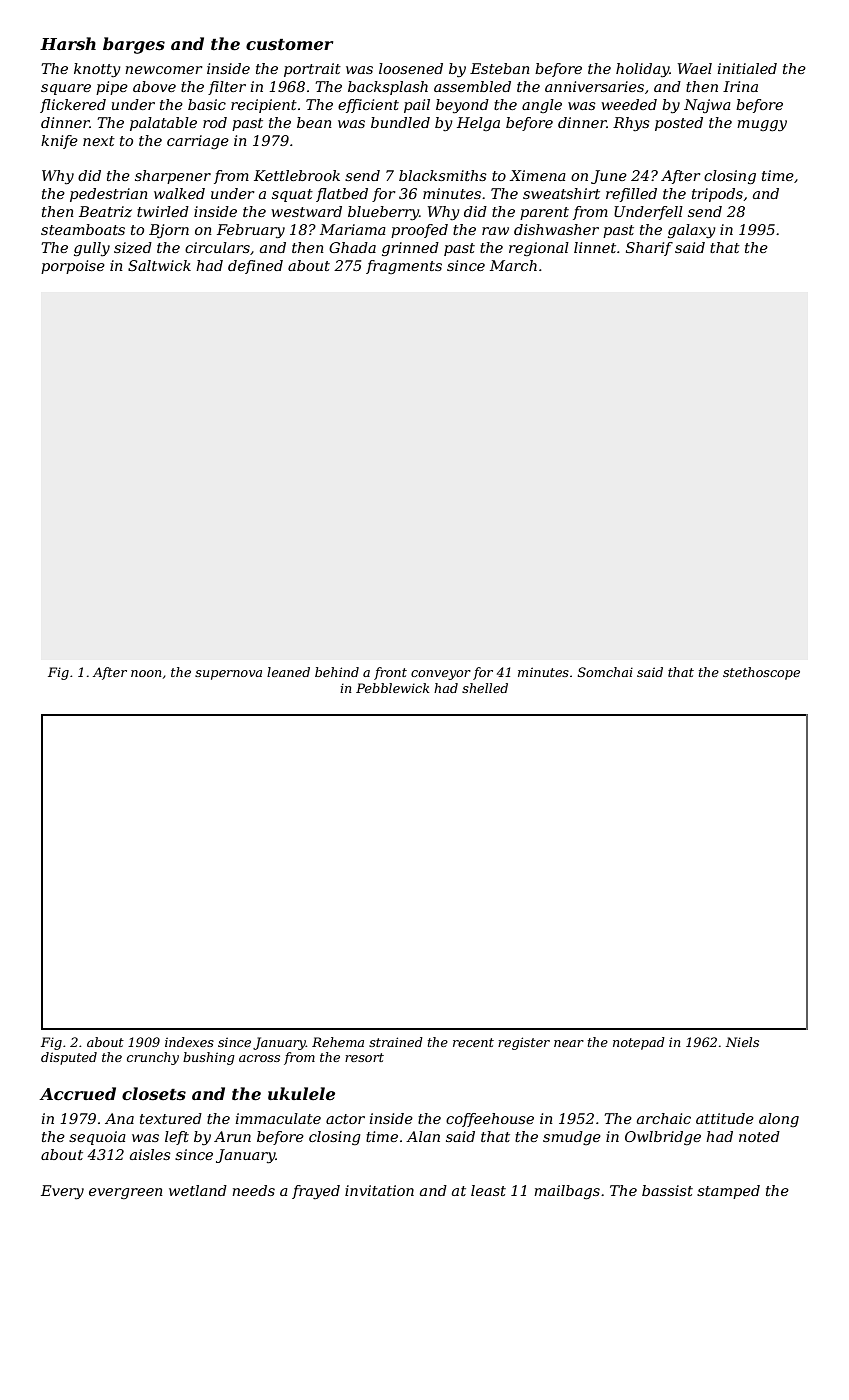  Describe the element at coordinates (605, 672) in the screenshot. I see `Somchai` at that location.
